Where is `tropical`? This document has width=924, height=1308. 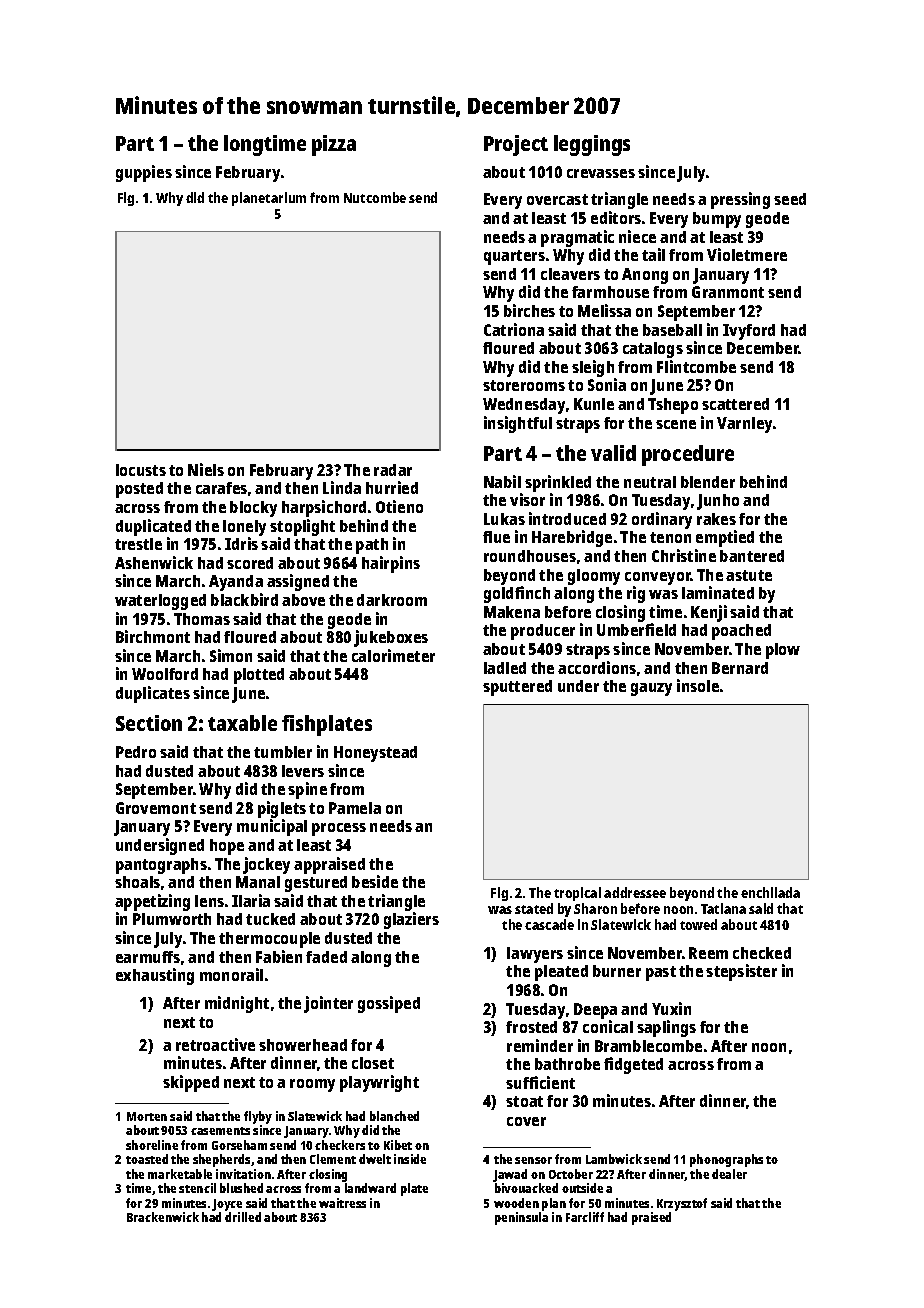
tropical is located at coordinates (577, 894).
